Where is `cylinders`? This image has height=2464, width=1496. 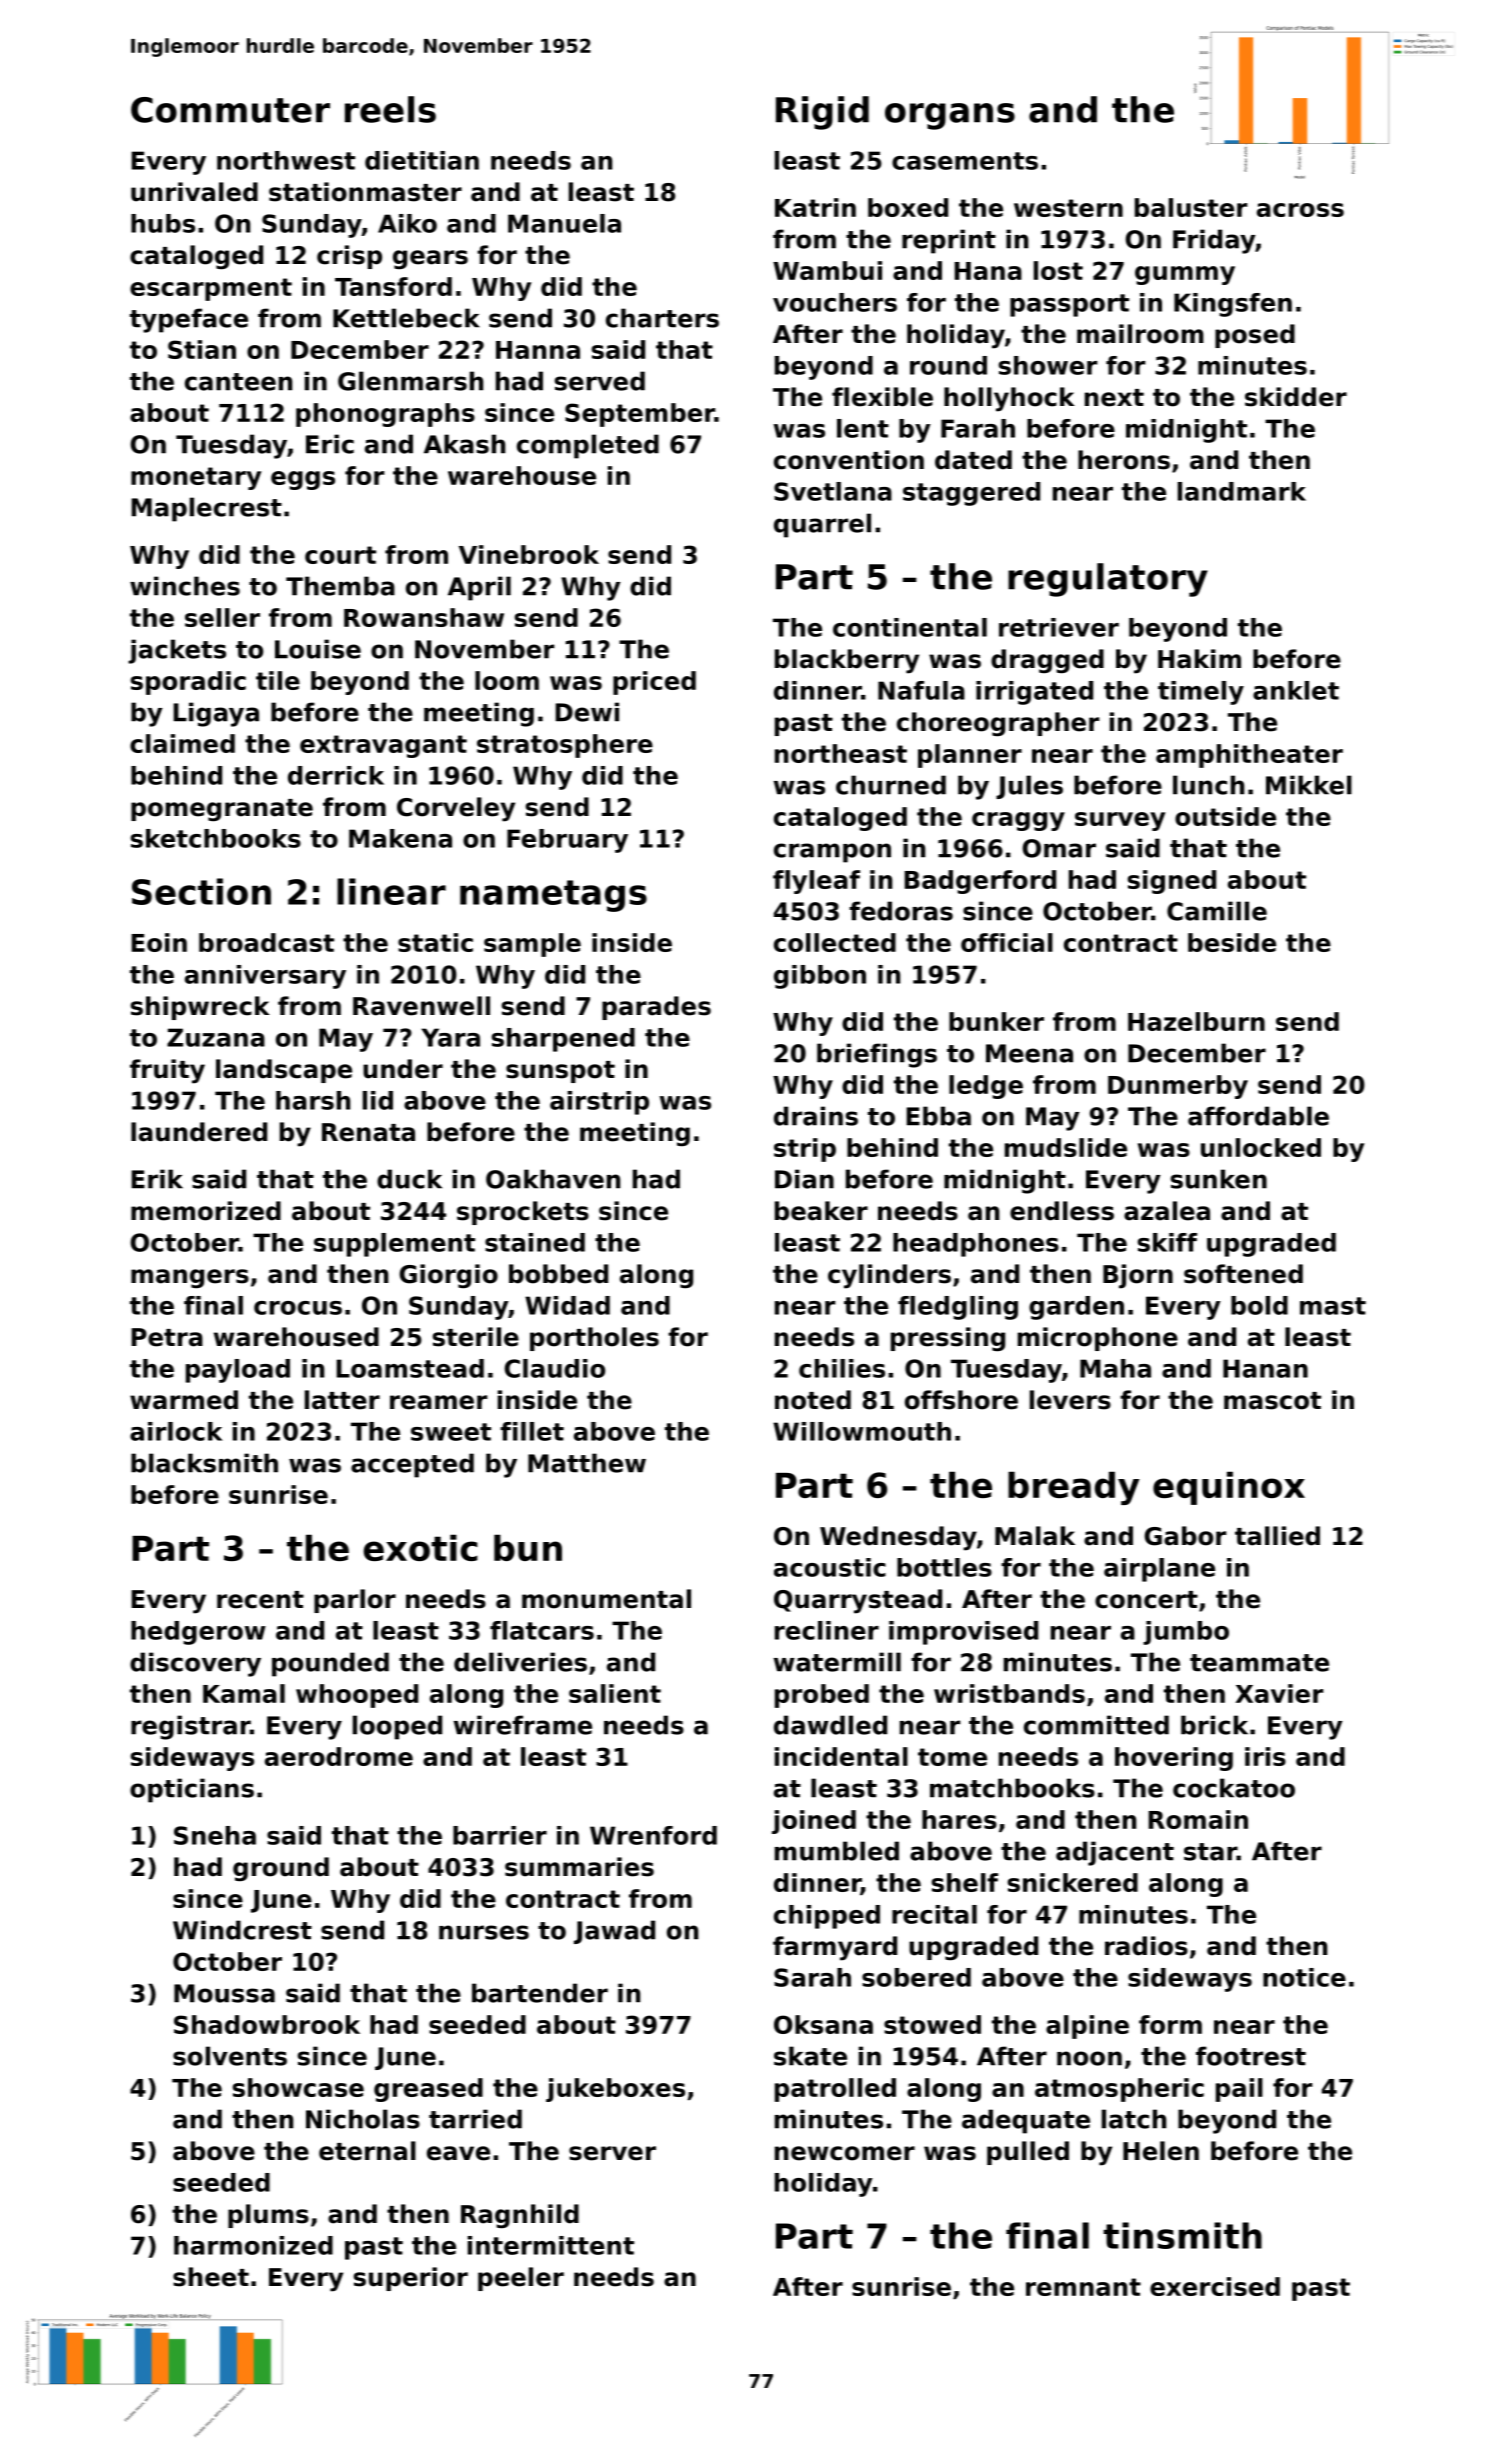
cylinders is located at coordinates (889, 1276).
